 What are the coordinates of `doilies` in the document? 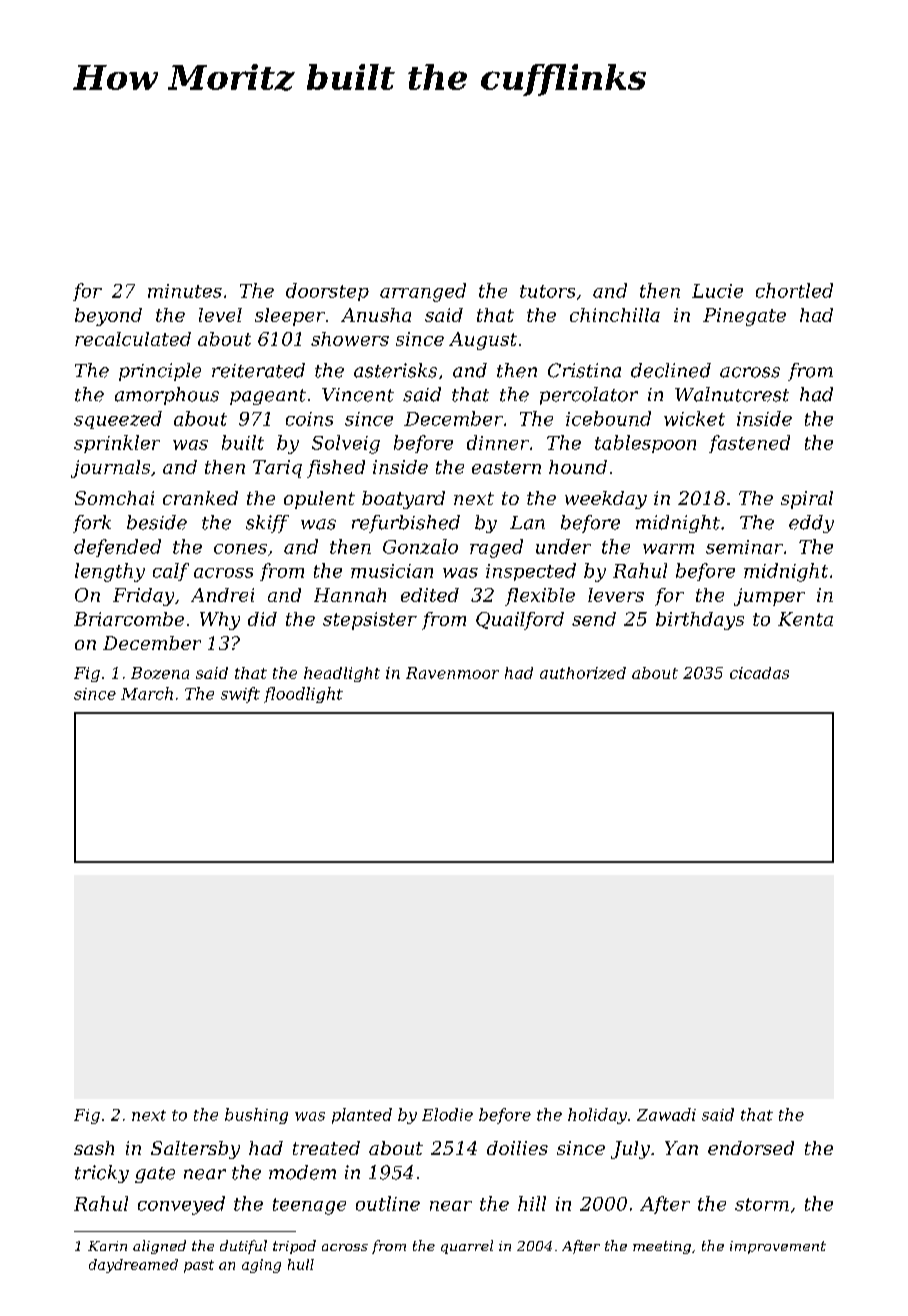 It's located at (517, 1148).
